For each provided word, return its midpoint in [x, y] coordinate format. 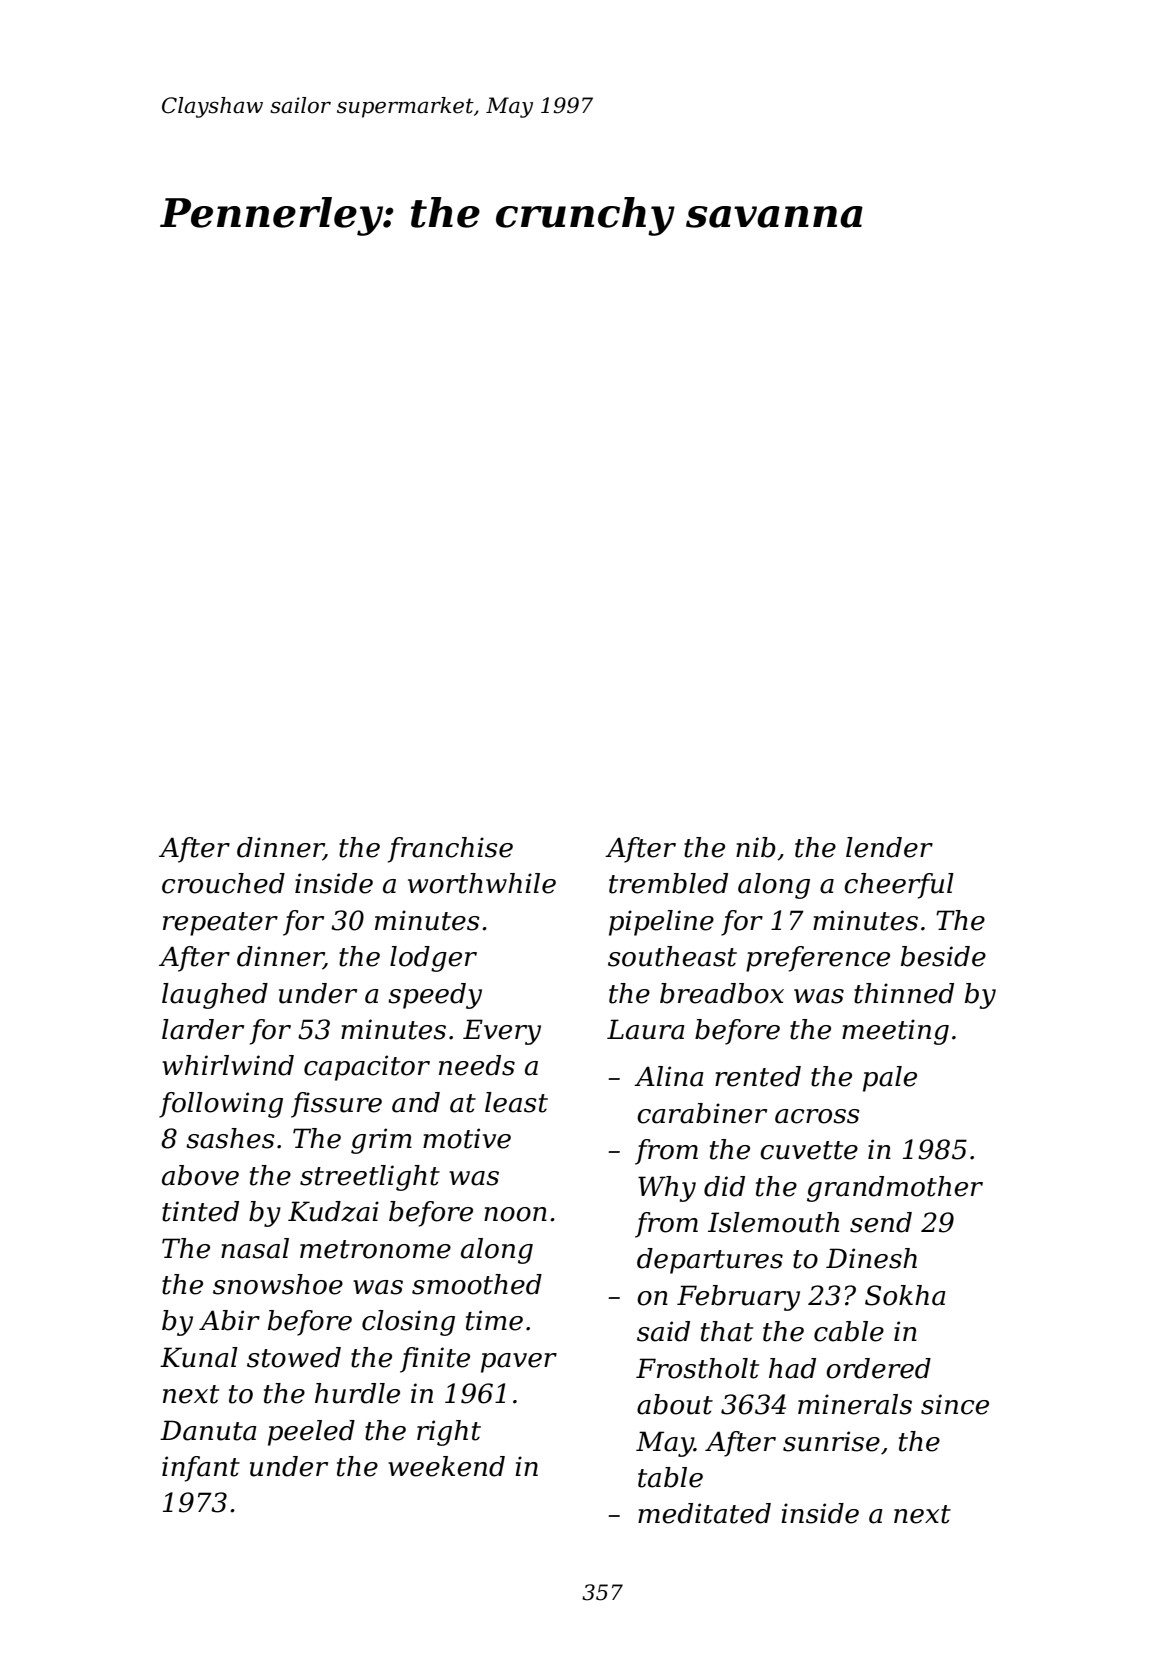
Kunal [199, 1357]
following [221, 1105]
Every [502, 1032]
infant [201, 1469]
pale [890, 1079]
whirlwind [228, 1065]
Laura [646, 1029]
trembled [668, 883]
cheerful [899, 886]
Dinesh [871, 1258]
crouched [223, 883]
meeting [895, 1032]
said [663, 1331]
